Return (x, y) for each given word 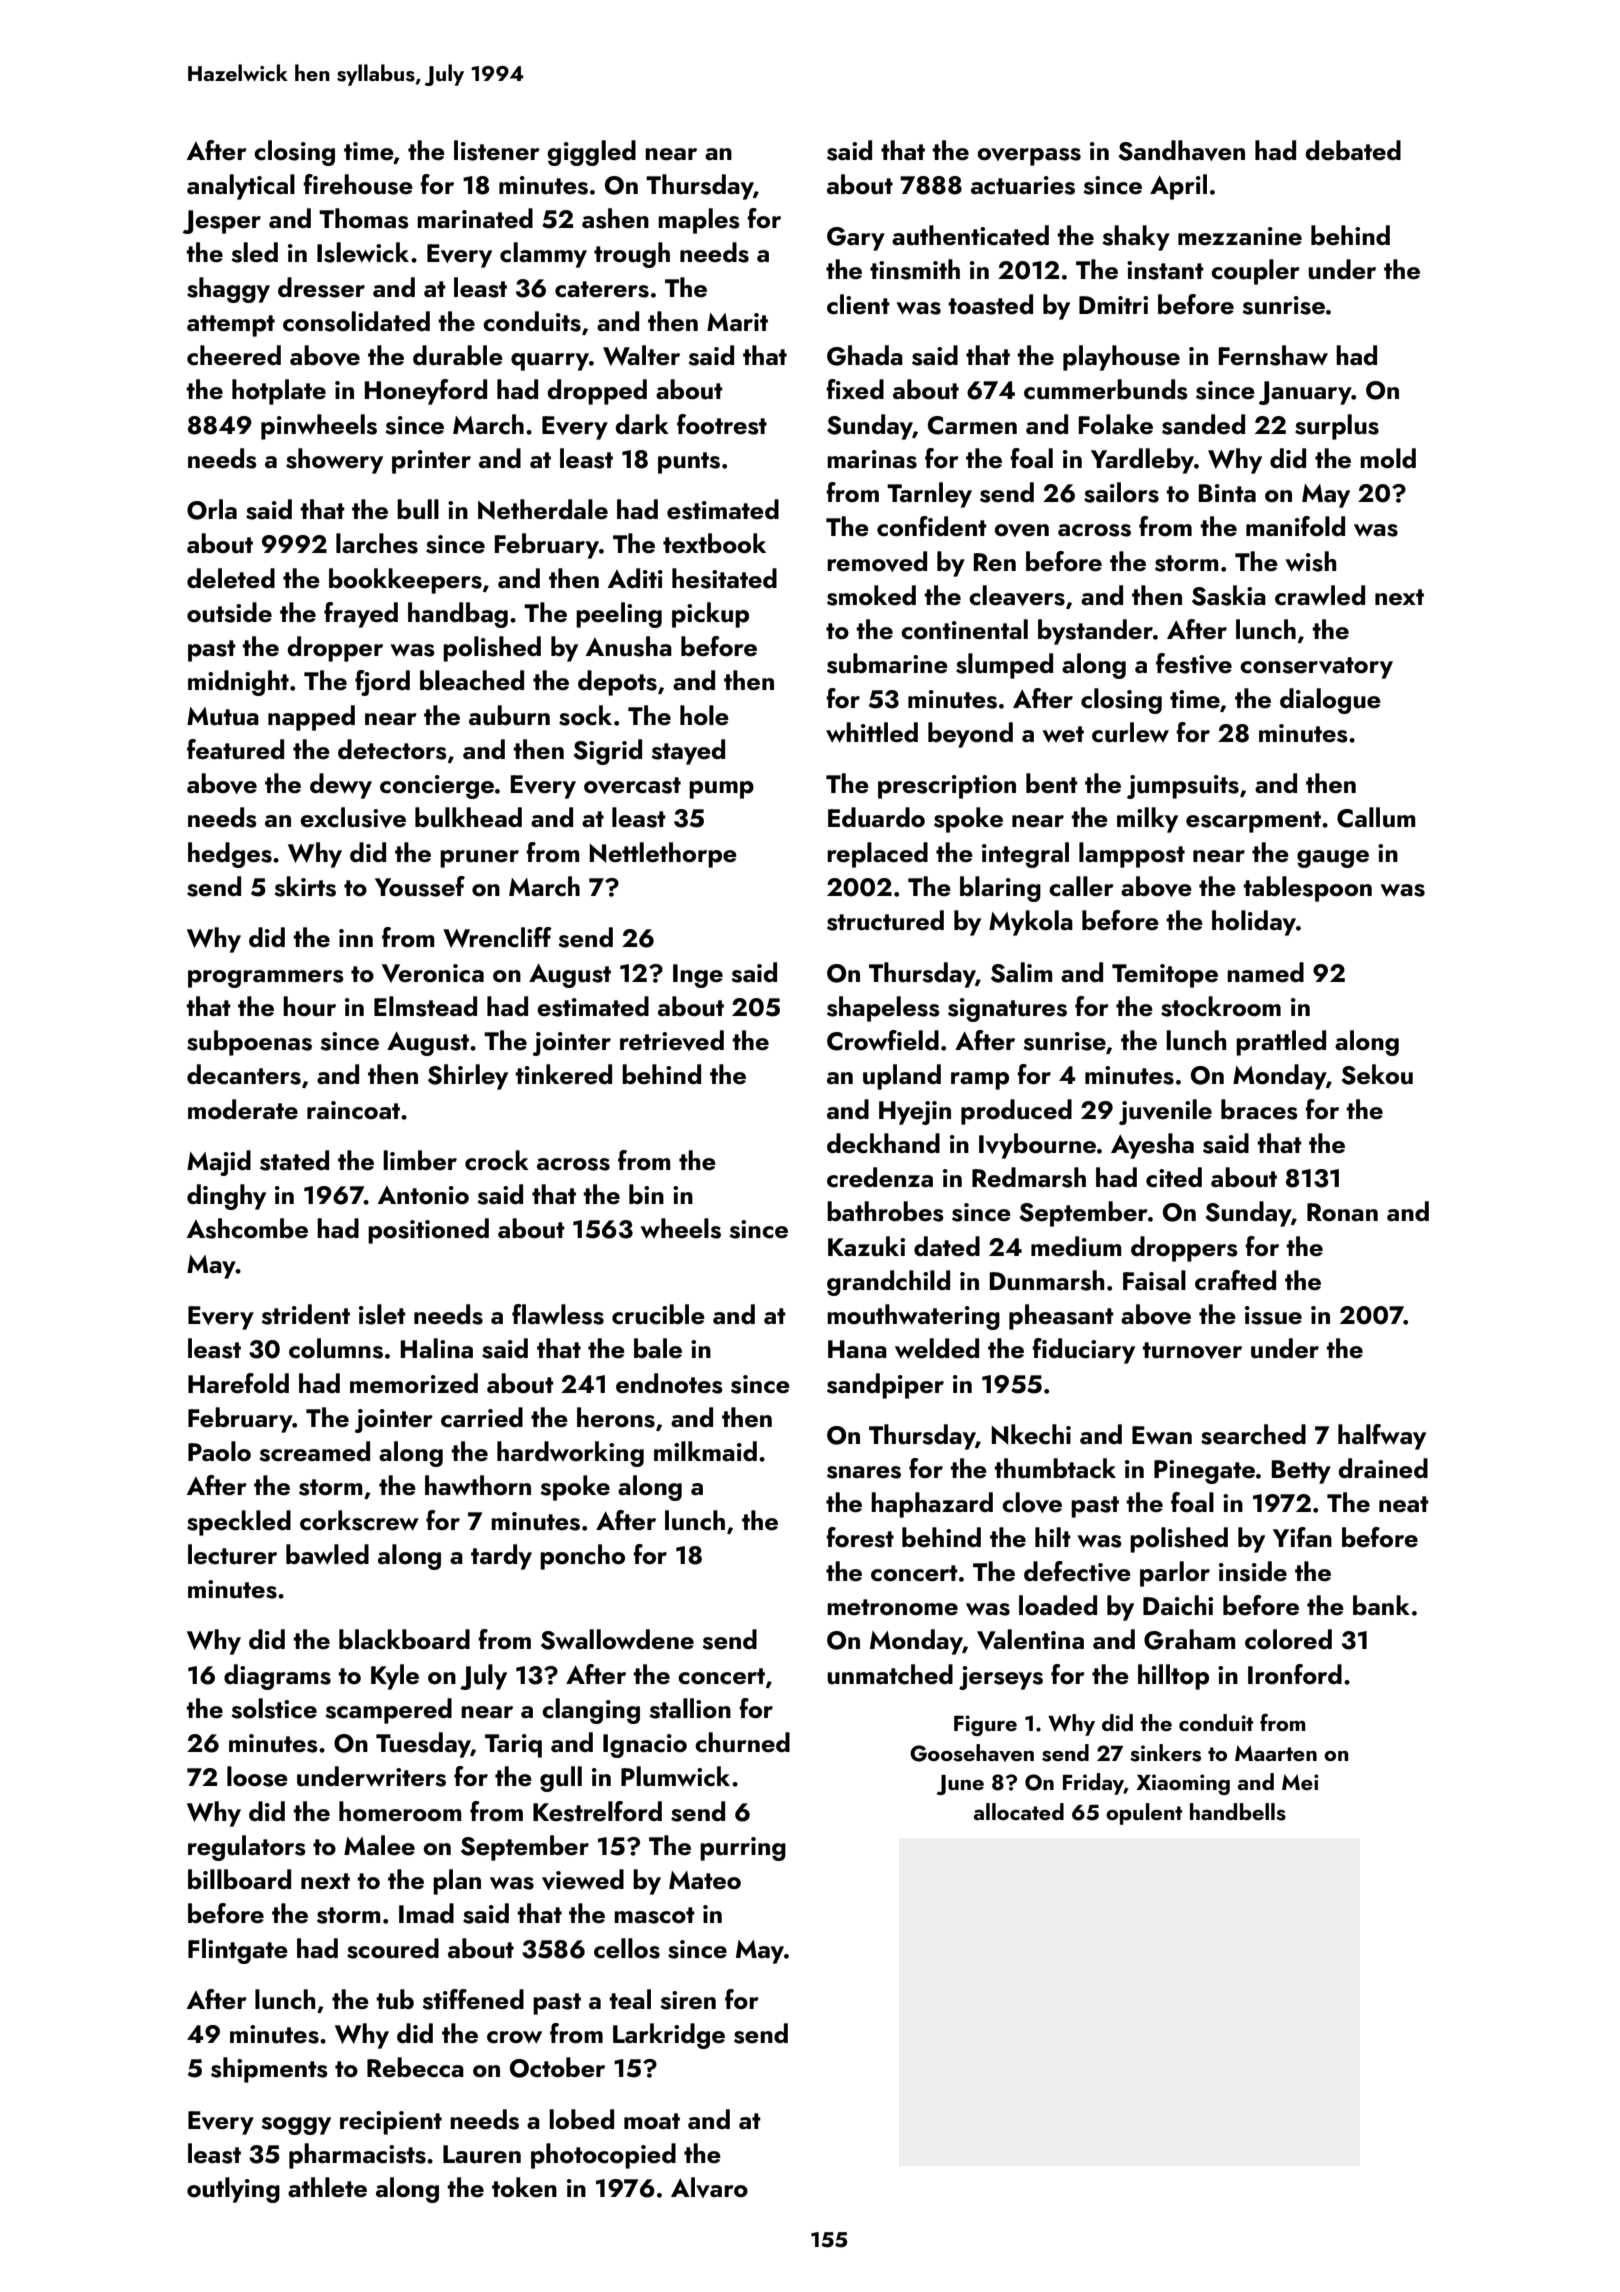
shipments (269, 2070)
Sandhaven (1181, 150)
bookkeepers (405, 581)
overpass (1029, 157)
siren (688, 2000)
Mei (1300, 1782)
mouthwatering (913, 1317)
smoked (871, 595)
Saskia (1229, 595)
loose (257, 1776)
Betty (1301, 1472)
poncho (582, 1557)
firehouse (358, 184)
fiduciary (1083, 1351)
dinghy (226, 1197)
